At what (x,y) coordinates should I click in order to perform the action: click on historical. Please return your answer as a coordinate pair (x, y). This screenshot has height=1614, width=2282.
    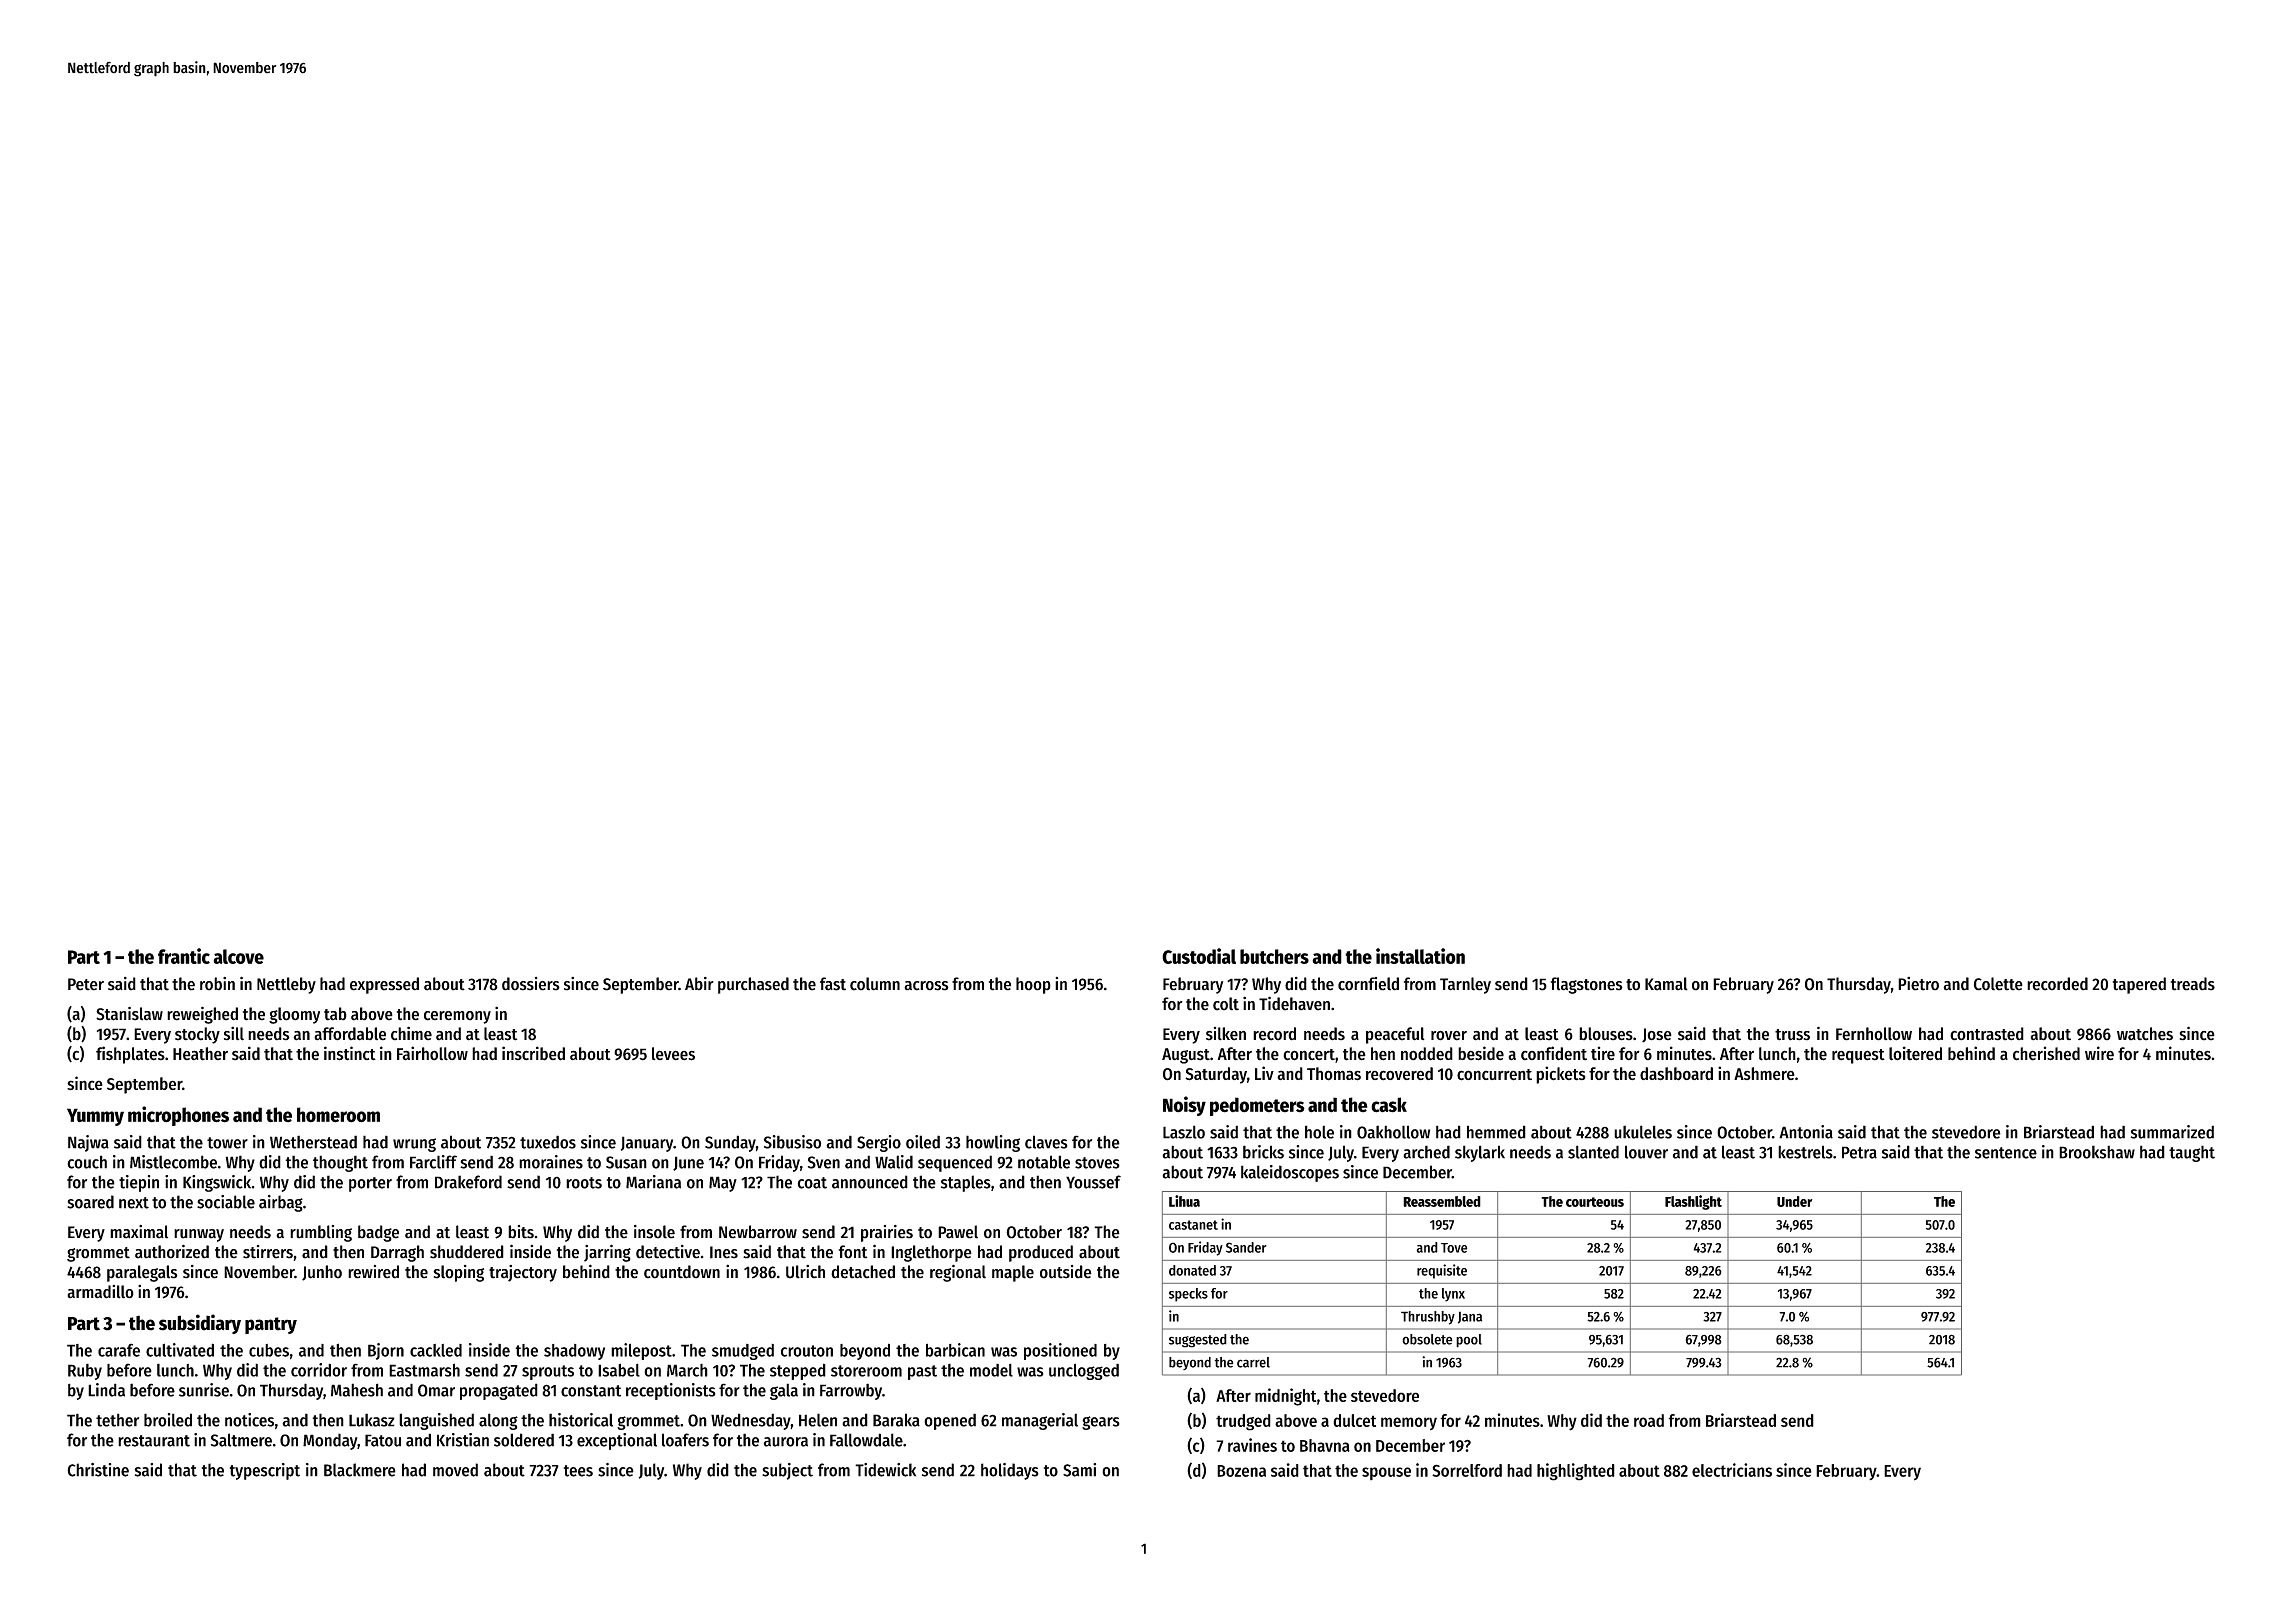
    Looking at the image, I should click on (581, 1420).
